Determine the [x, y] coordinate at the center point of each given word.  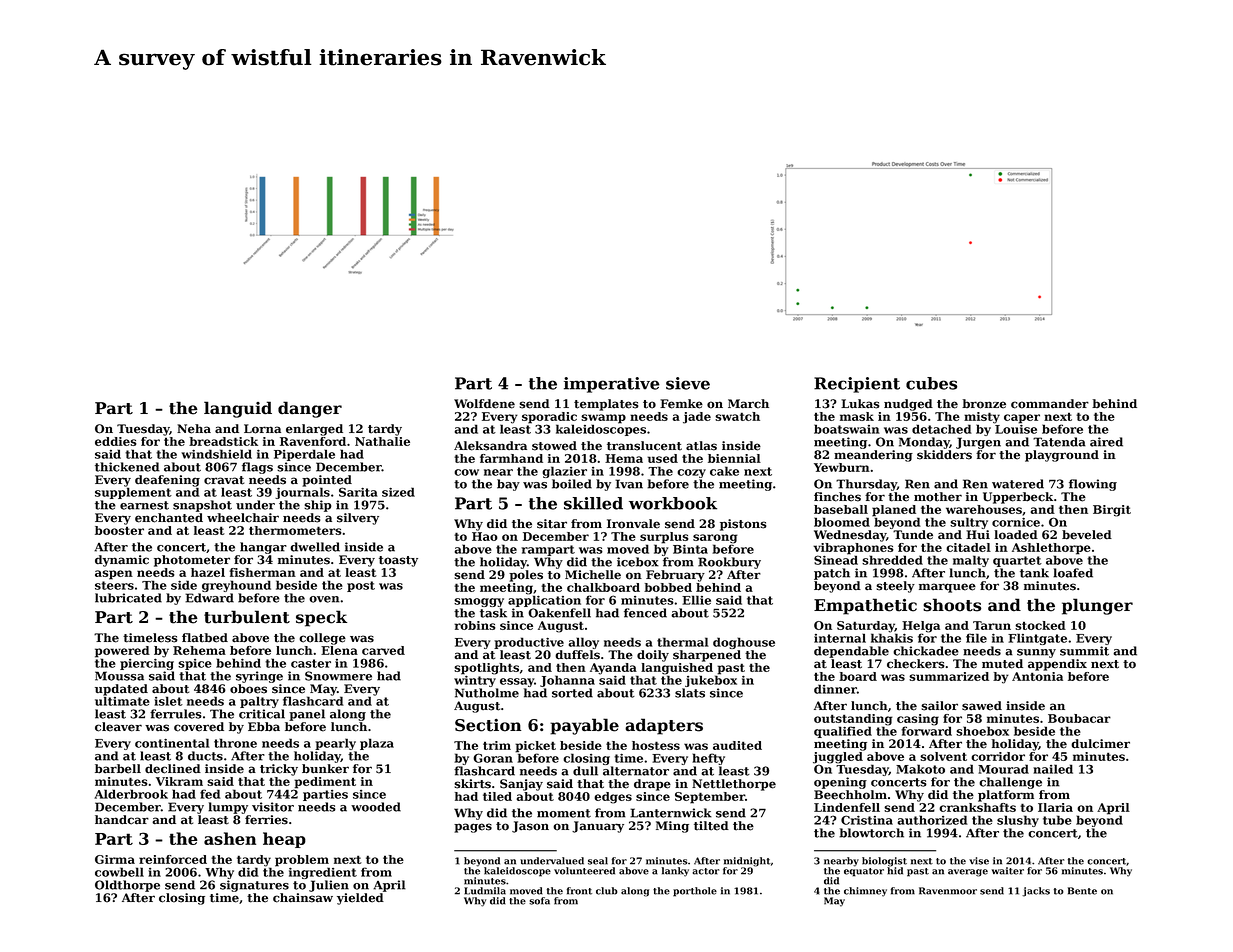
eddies [116, 441]
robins [475, 625]
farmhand [511, 458]
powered [122, 652]
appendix [1057, 665]
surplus [664, 538]
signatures [254, 886]
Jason [530, 827]
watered [1018, 484]
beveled [1087, 535]
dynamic [122, 561]
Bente [1082, 891]
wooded [376, 807]
